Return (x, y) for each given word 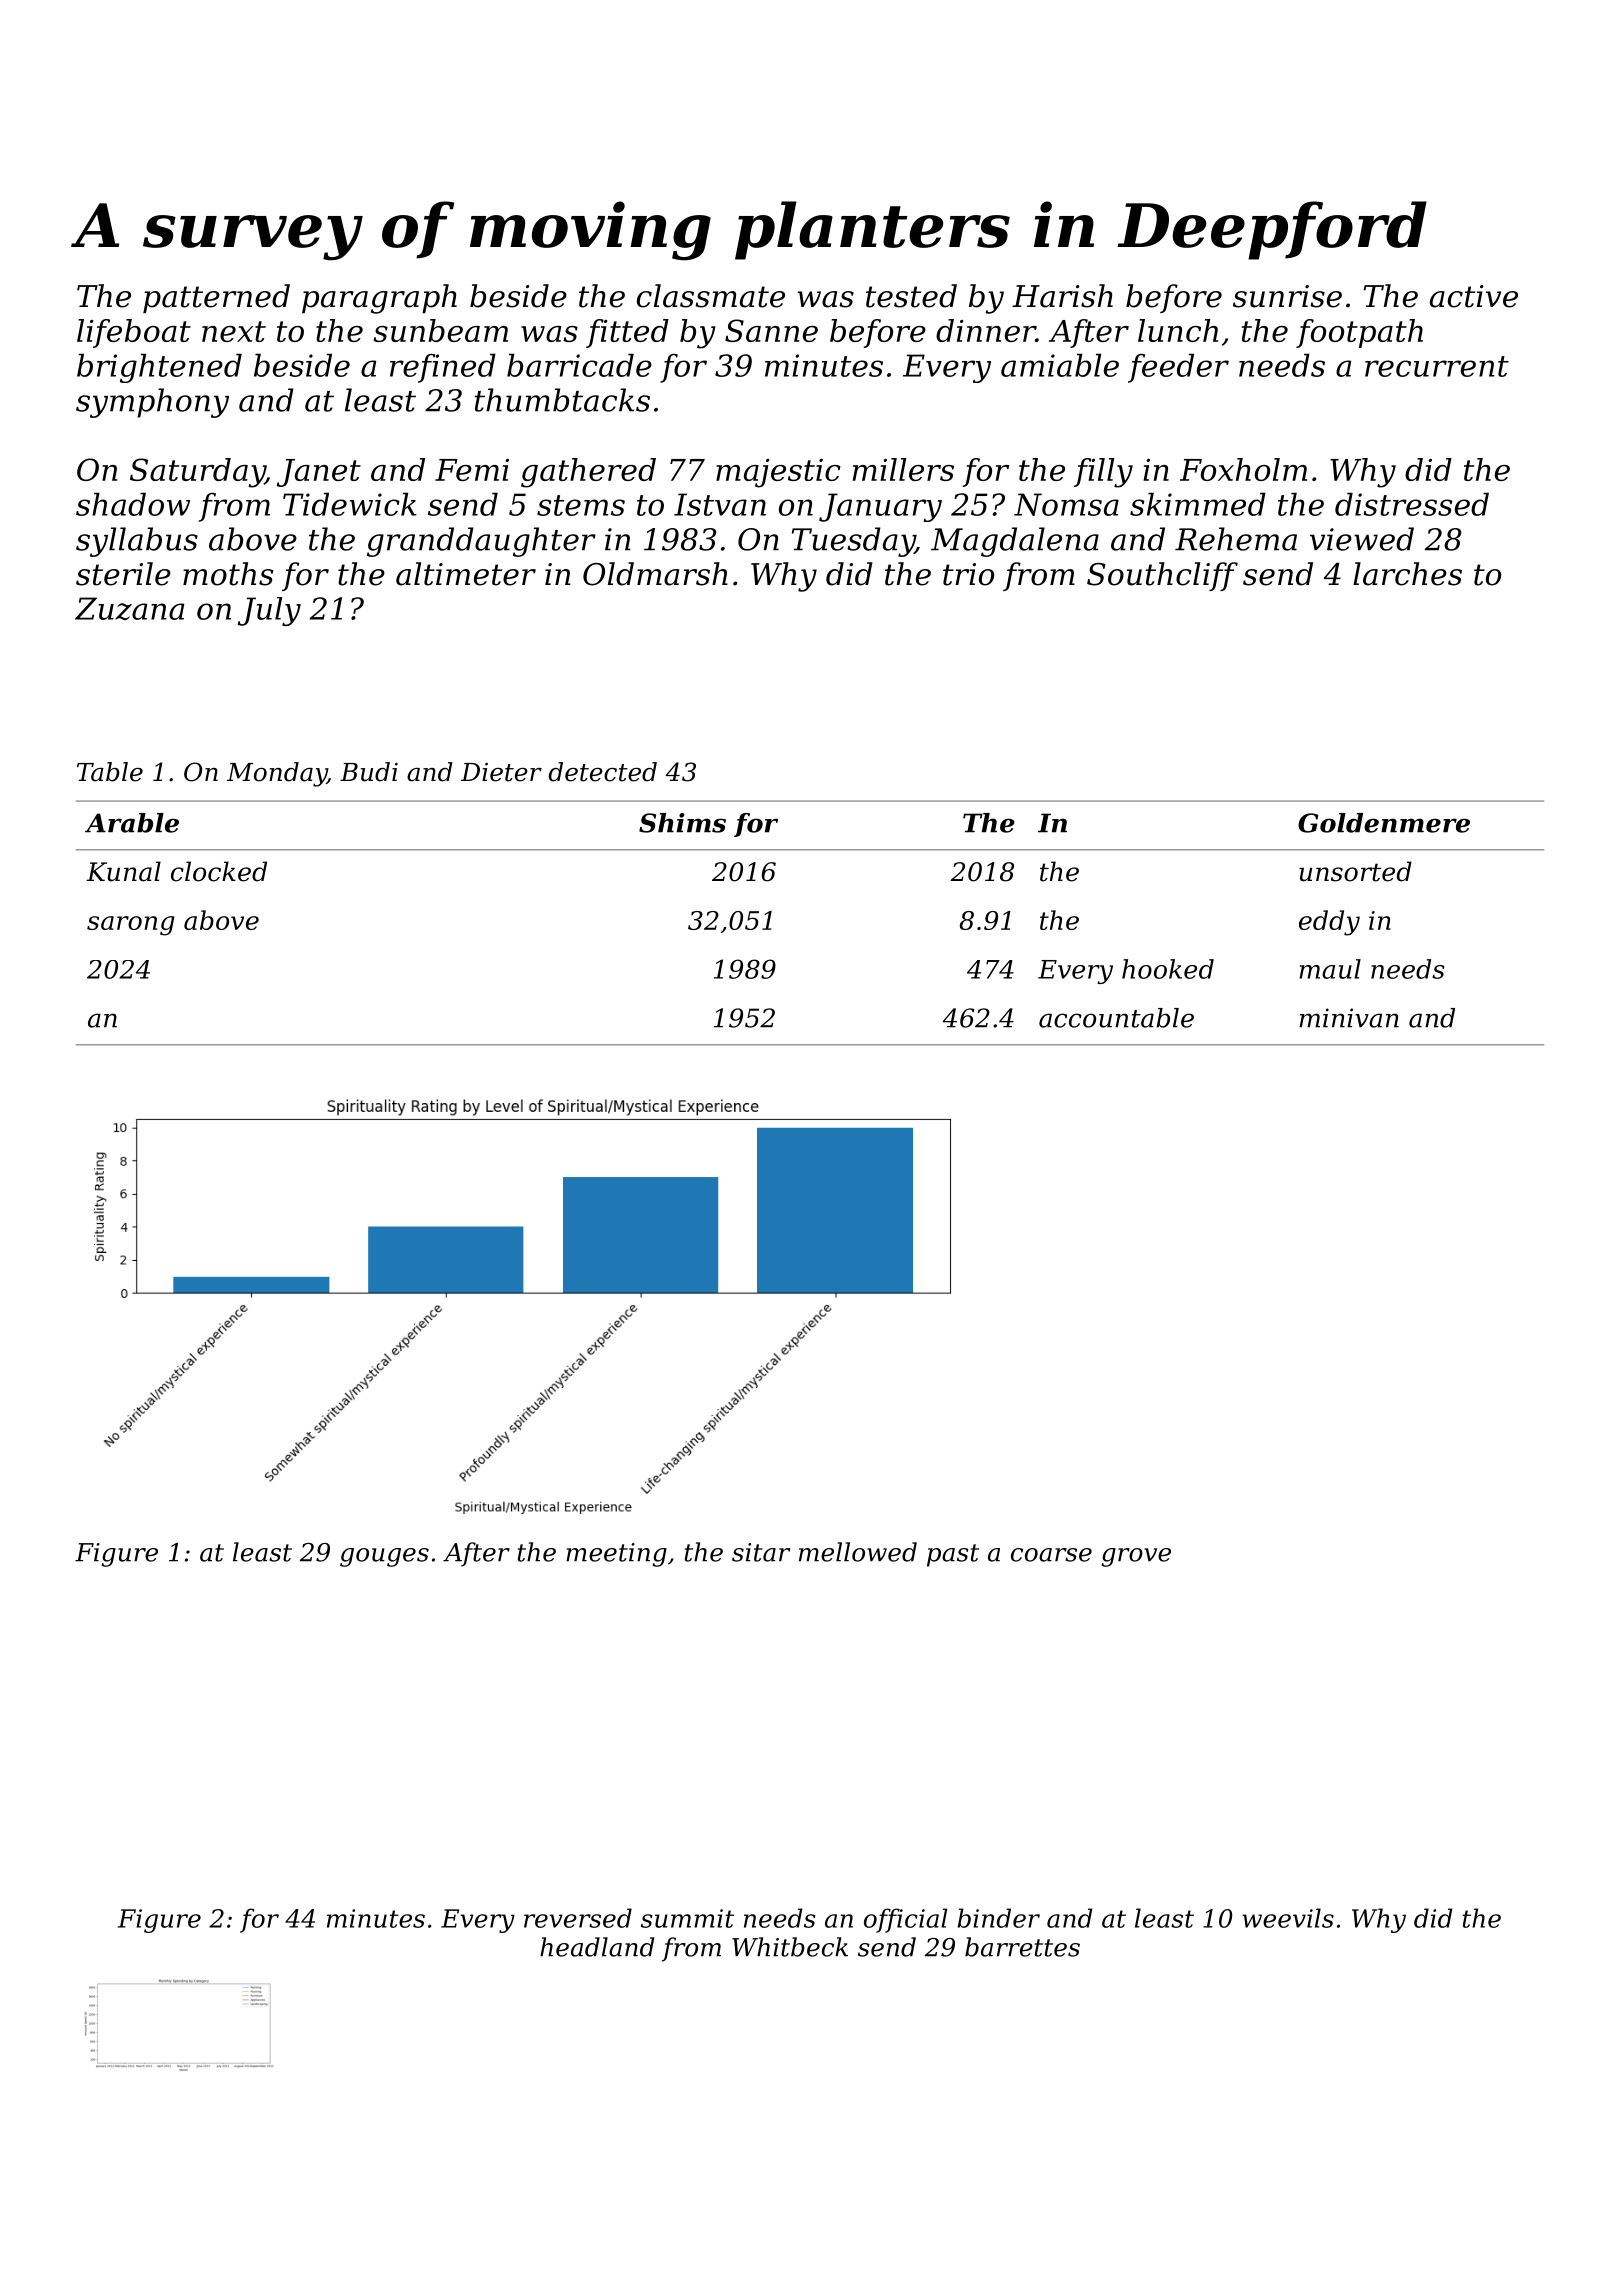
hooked (1168, 969)
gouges (384, 1557)
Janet (319, 473)
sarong (131, 926)
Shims (682, 823)
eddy (1329, 923)
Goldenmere (1384, 823)
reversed (578, 1918)
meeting (616, 1555)
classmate (711, 296)
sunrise (1287, 296)
